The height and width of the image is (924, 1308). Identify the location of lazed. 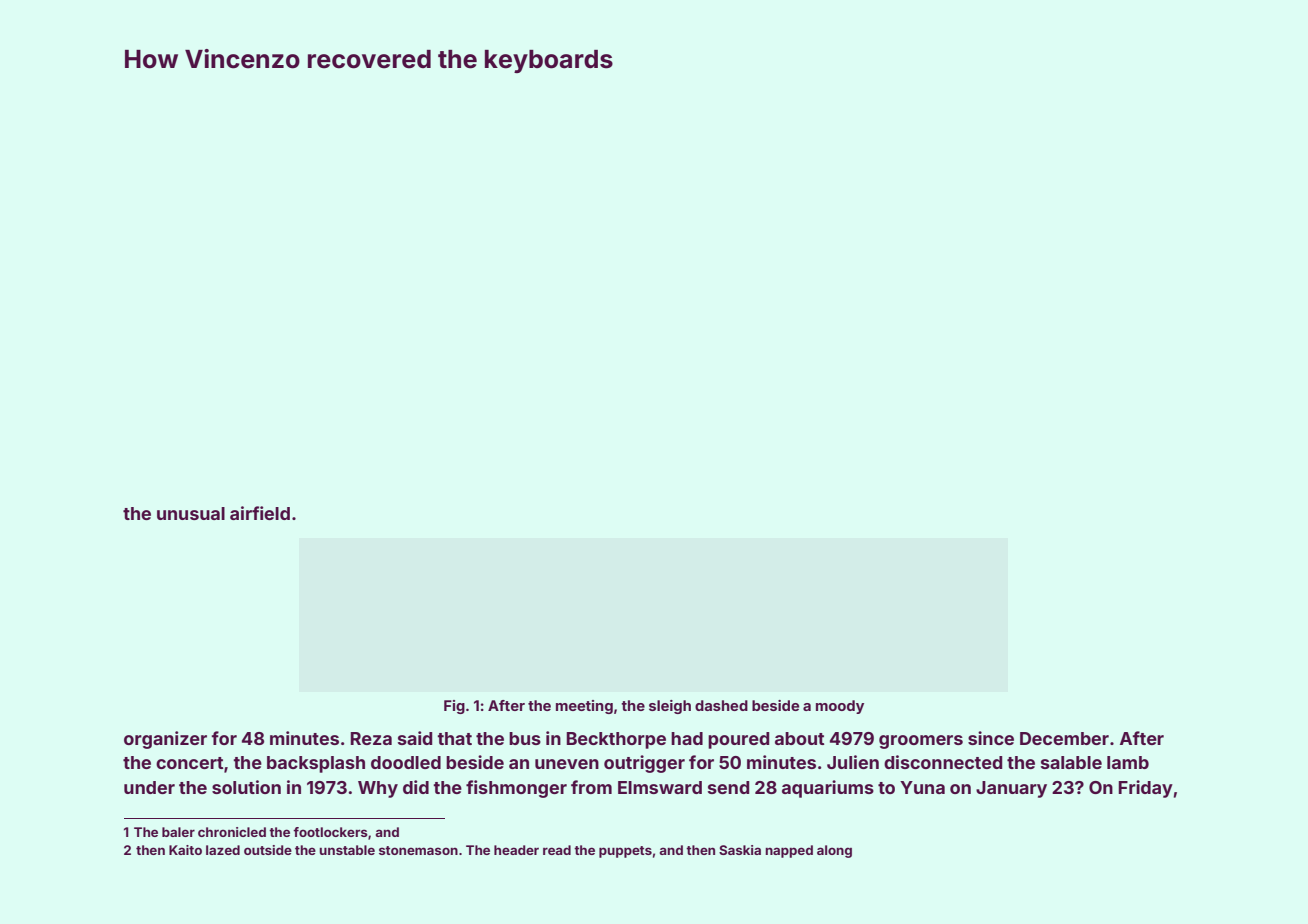
(223, 850).
